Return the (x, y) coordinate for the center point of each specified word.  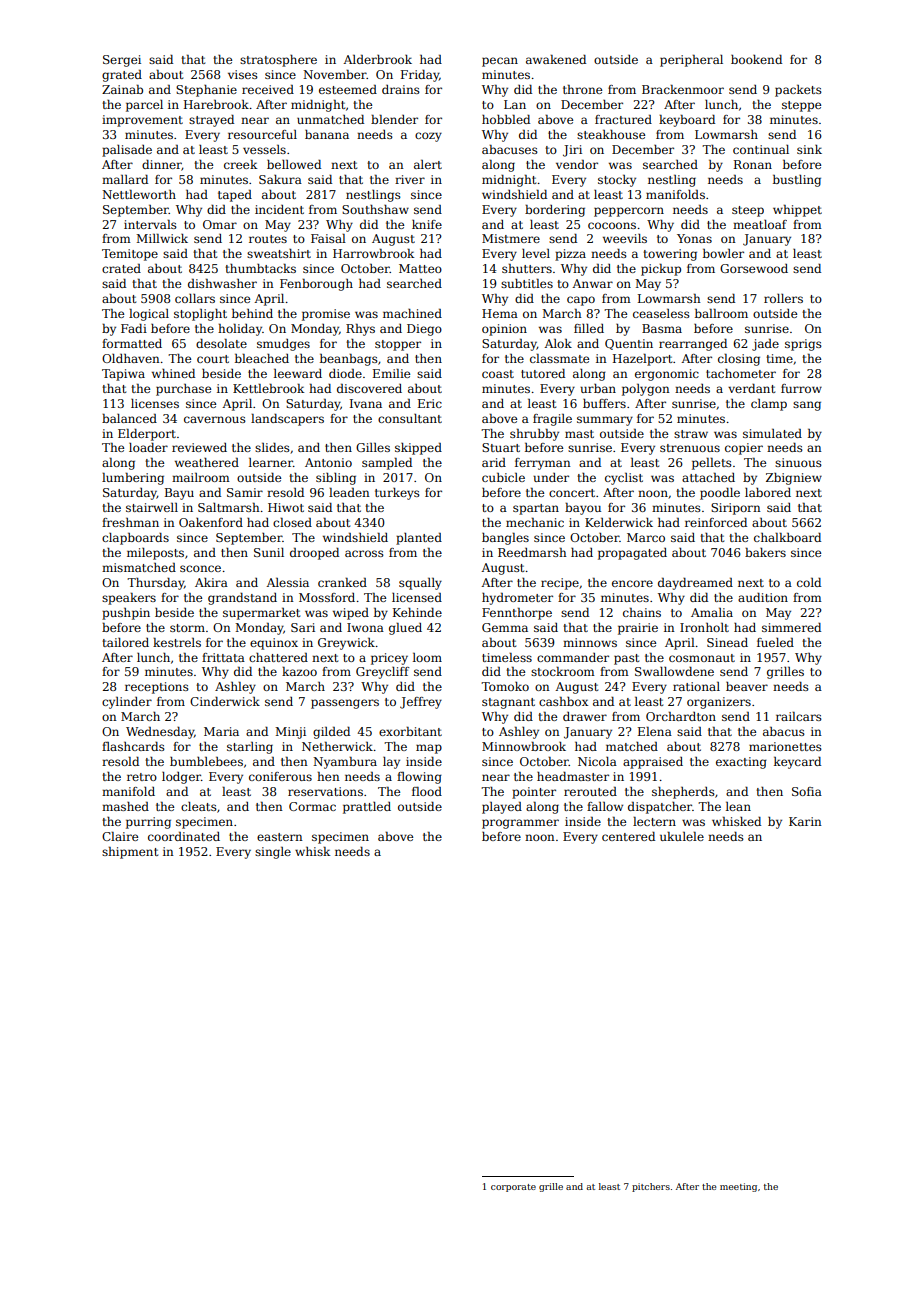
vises (243, 74)
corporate (513, 1188)
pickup (661, 270)
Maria (221, 731)
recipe (560, 584)
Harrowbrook (373, 253)
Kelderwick (619, 522)
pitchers (651, 1187)
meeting (738, 1187)
